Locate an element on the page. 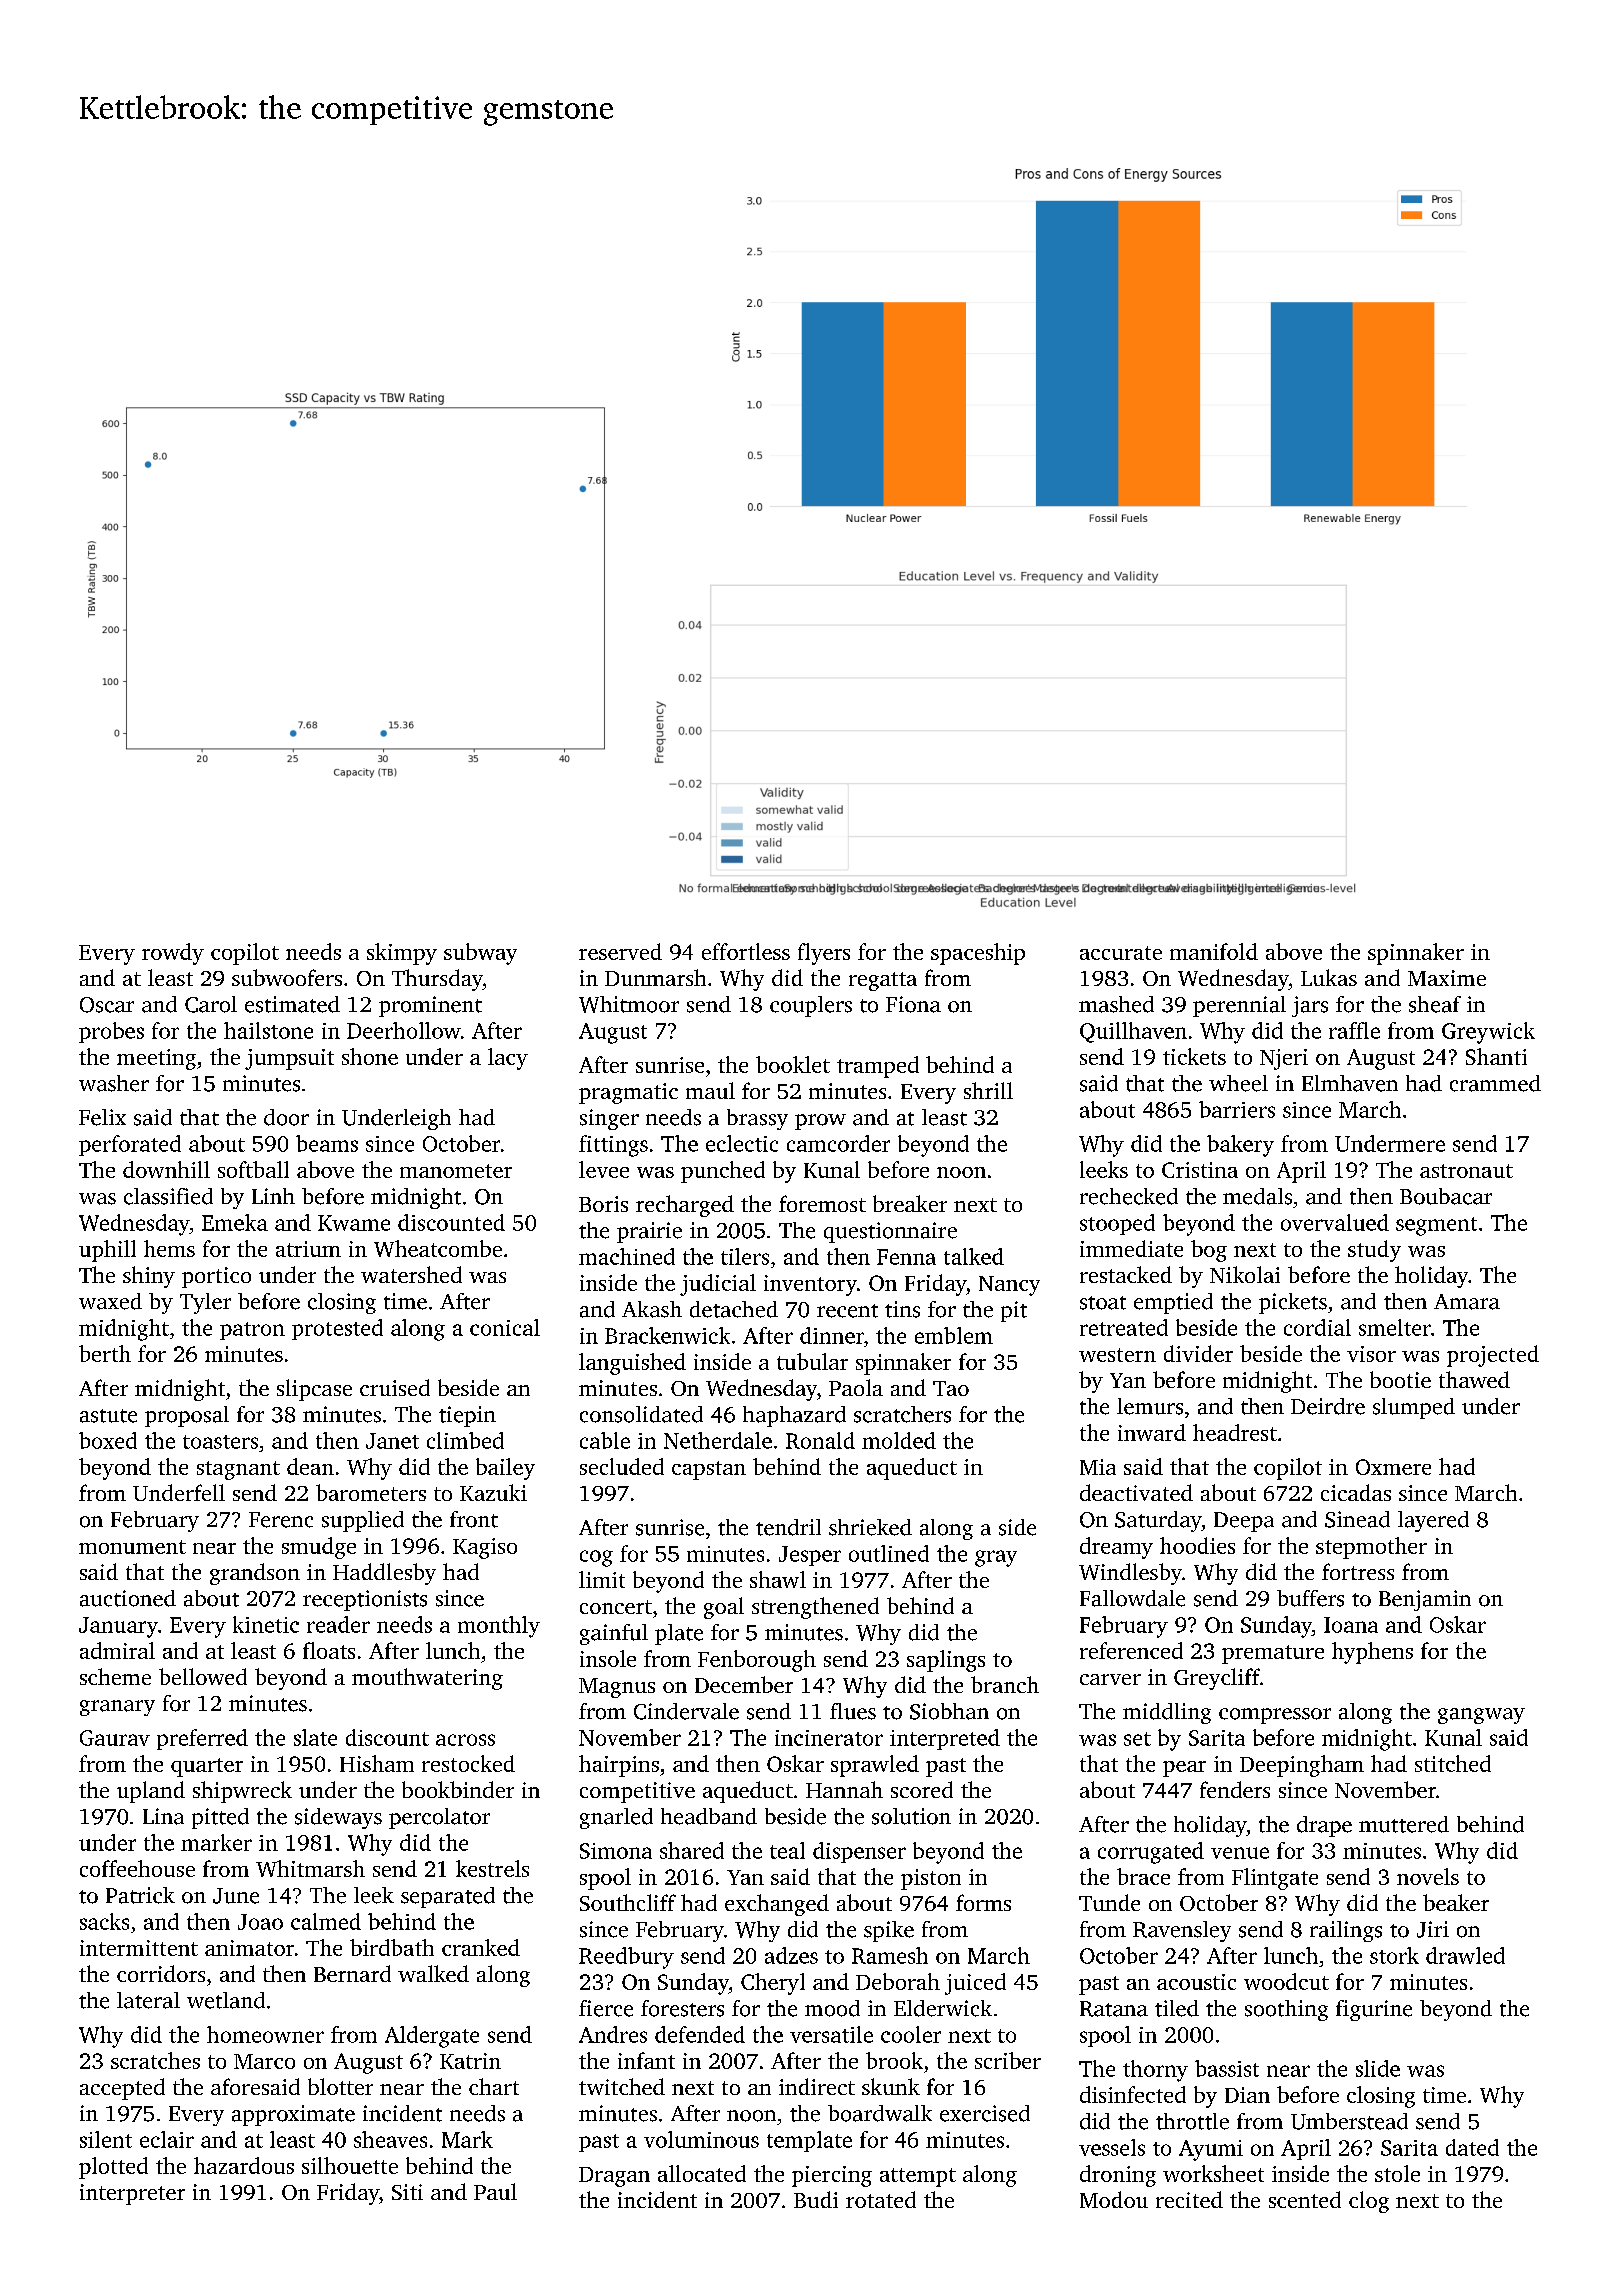 The width and height of the document is (1620, 2292). interpreter is located at coordinates (132, 2194).
